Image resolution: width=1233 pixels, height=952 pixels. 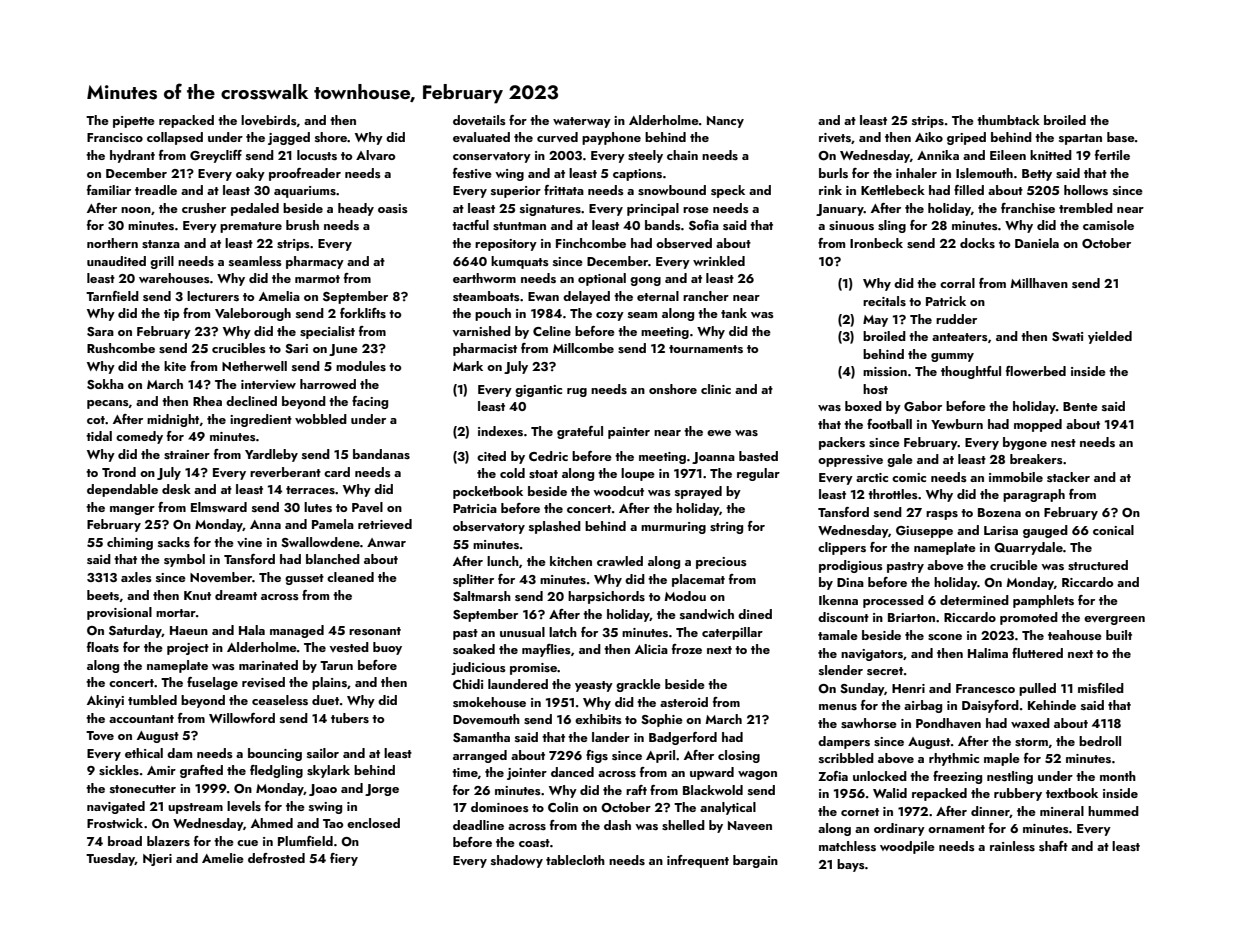 I want to click on varnished, so click(x=482, y=331).
